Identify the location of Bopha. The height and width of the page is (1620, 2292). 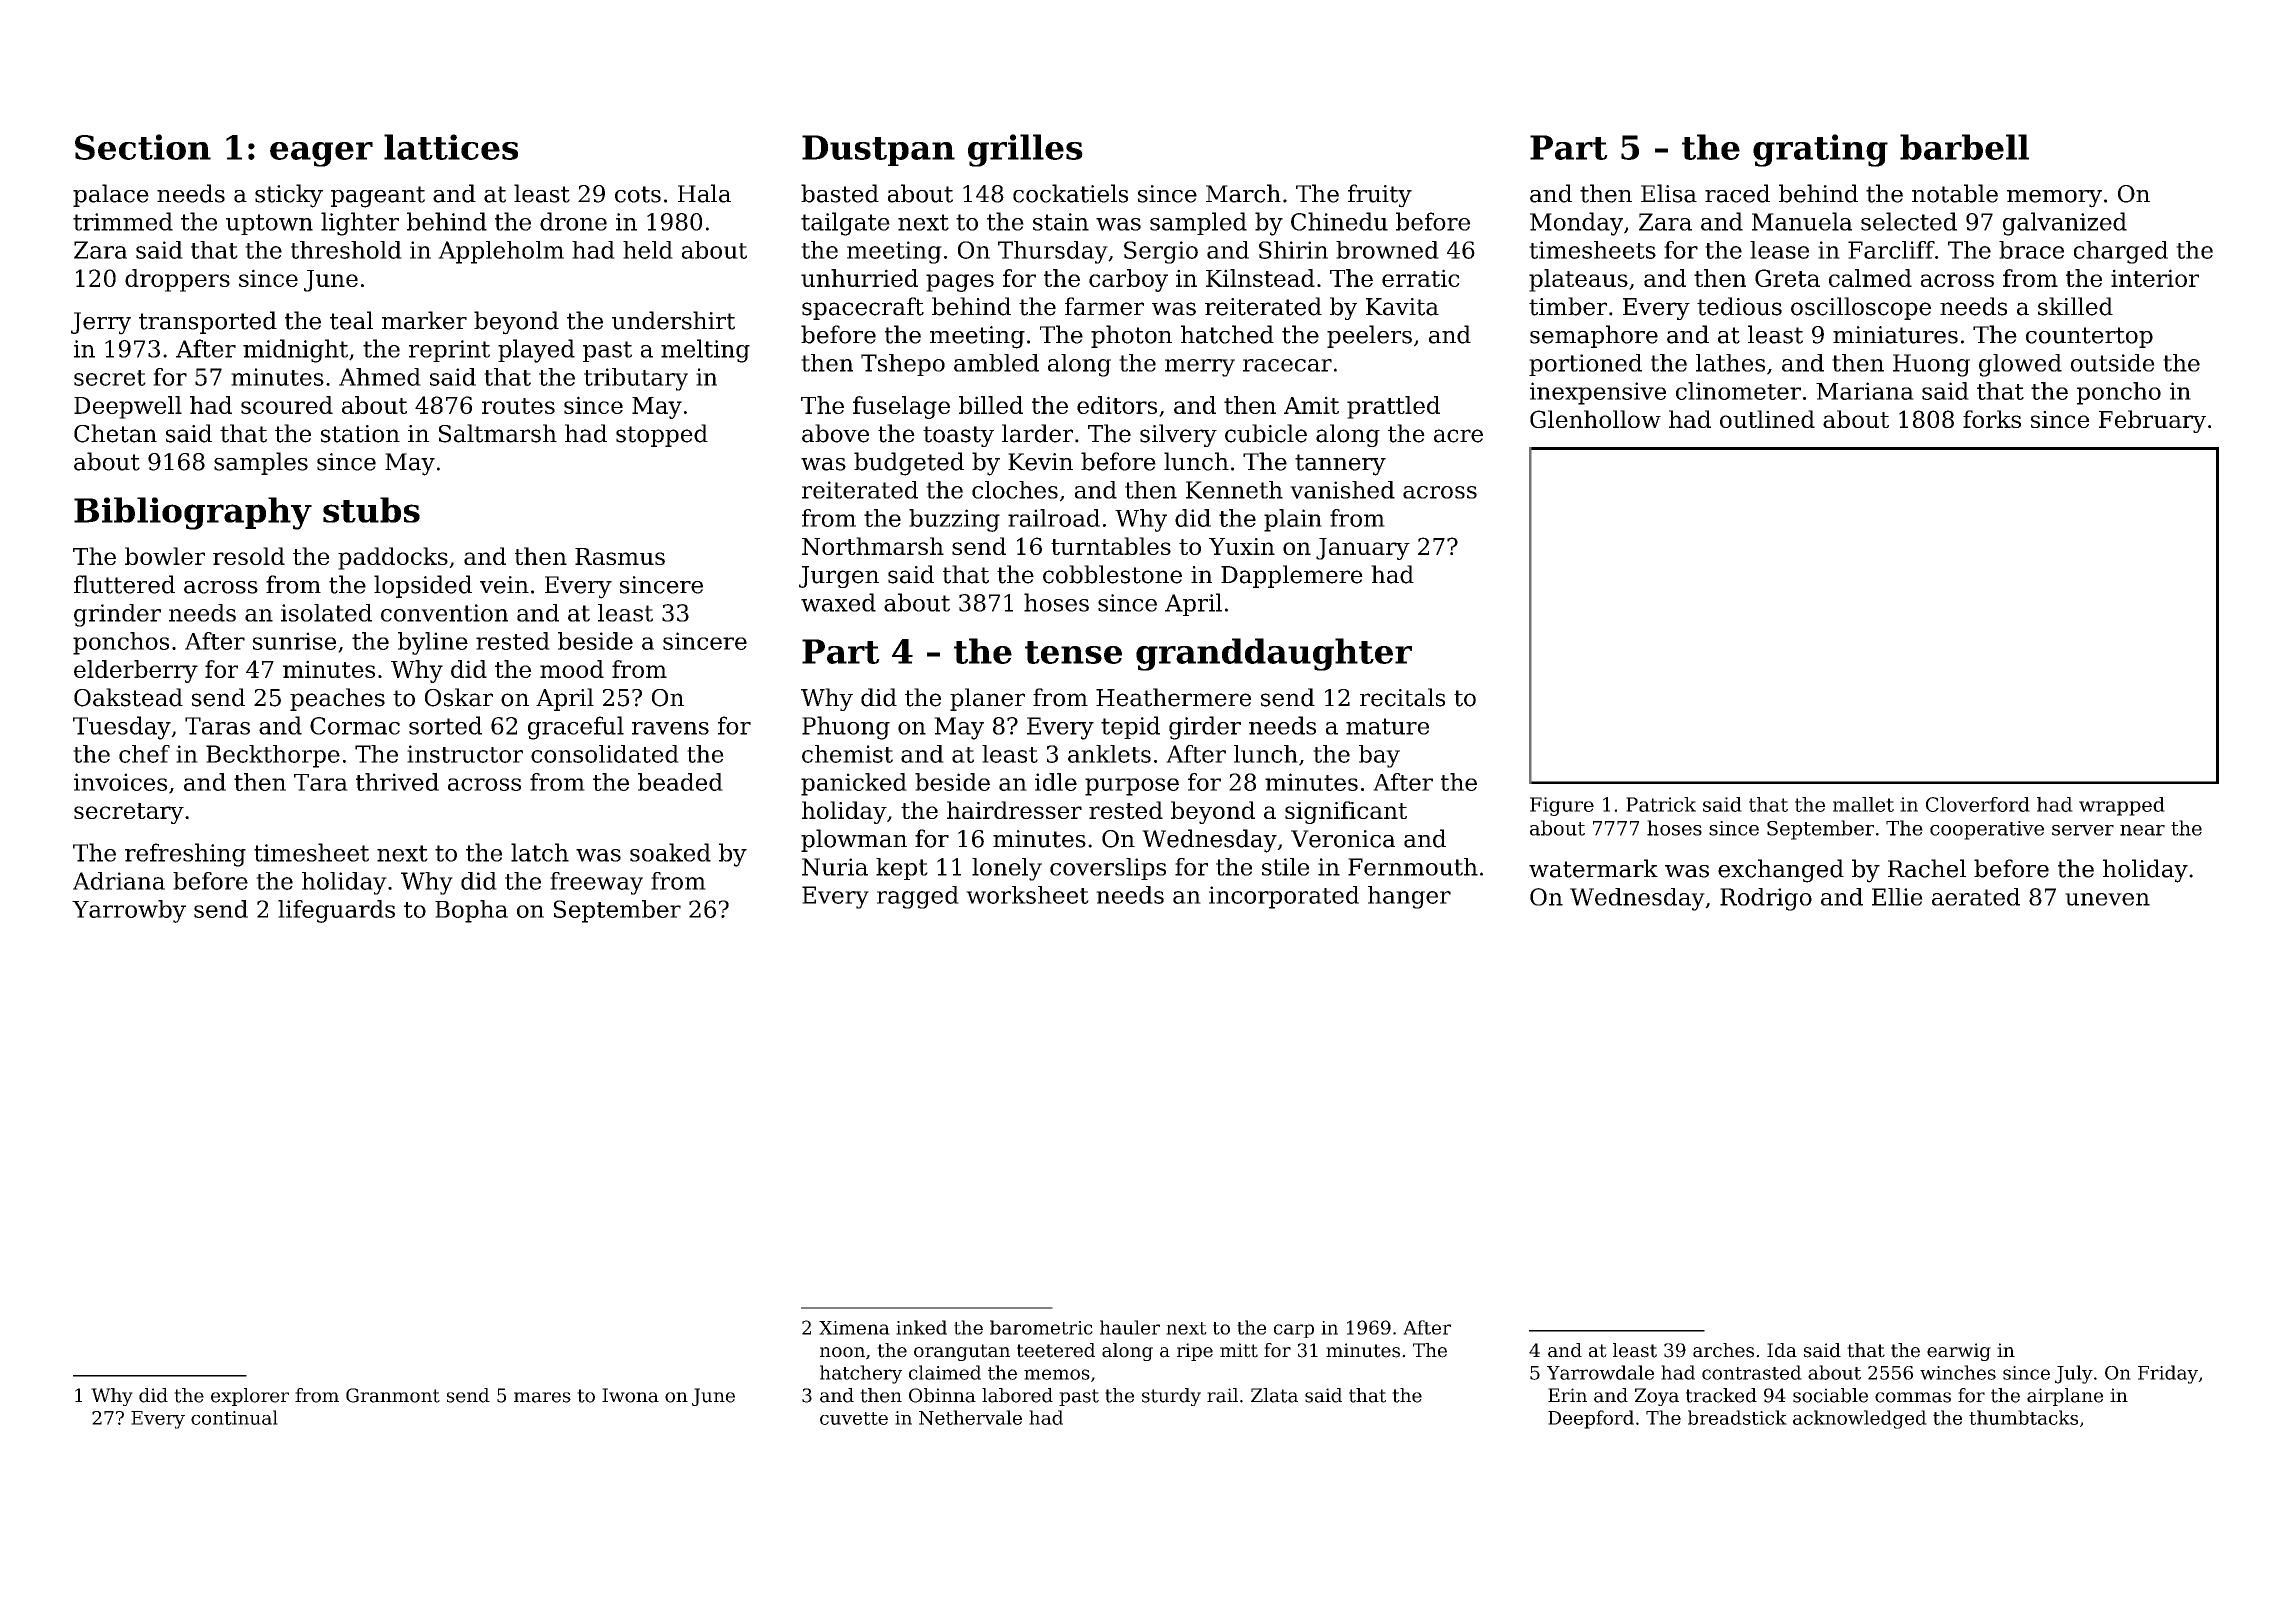
(471, 911).
